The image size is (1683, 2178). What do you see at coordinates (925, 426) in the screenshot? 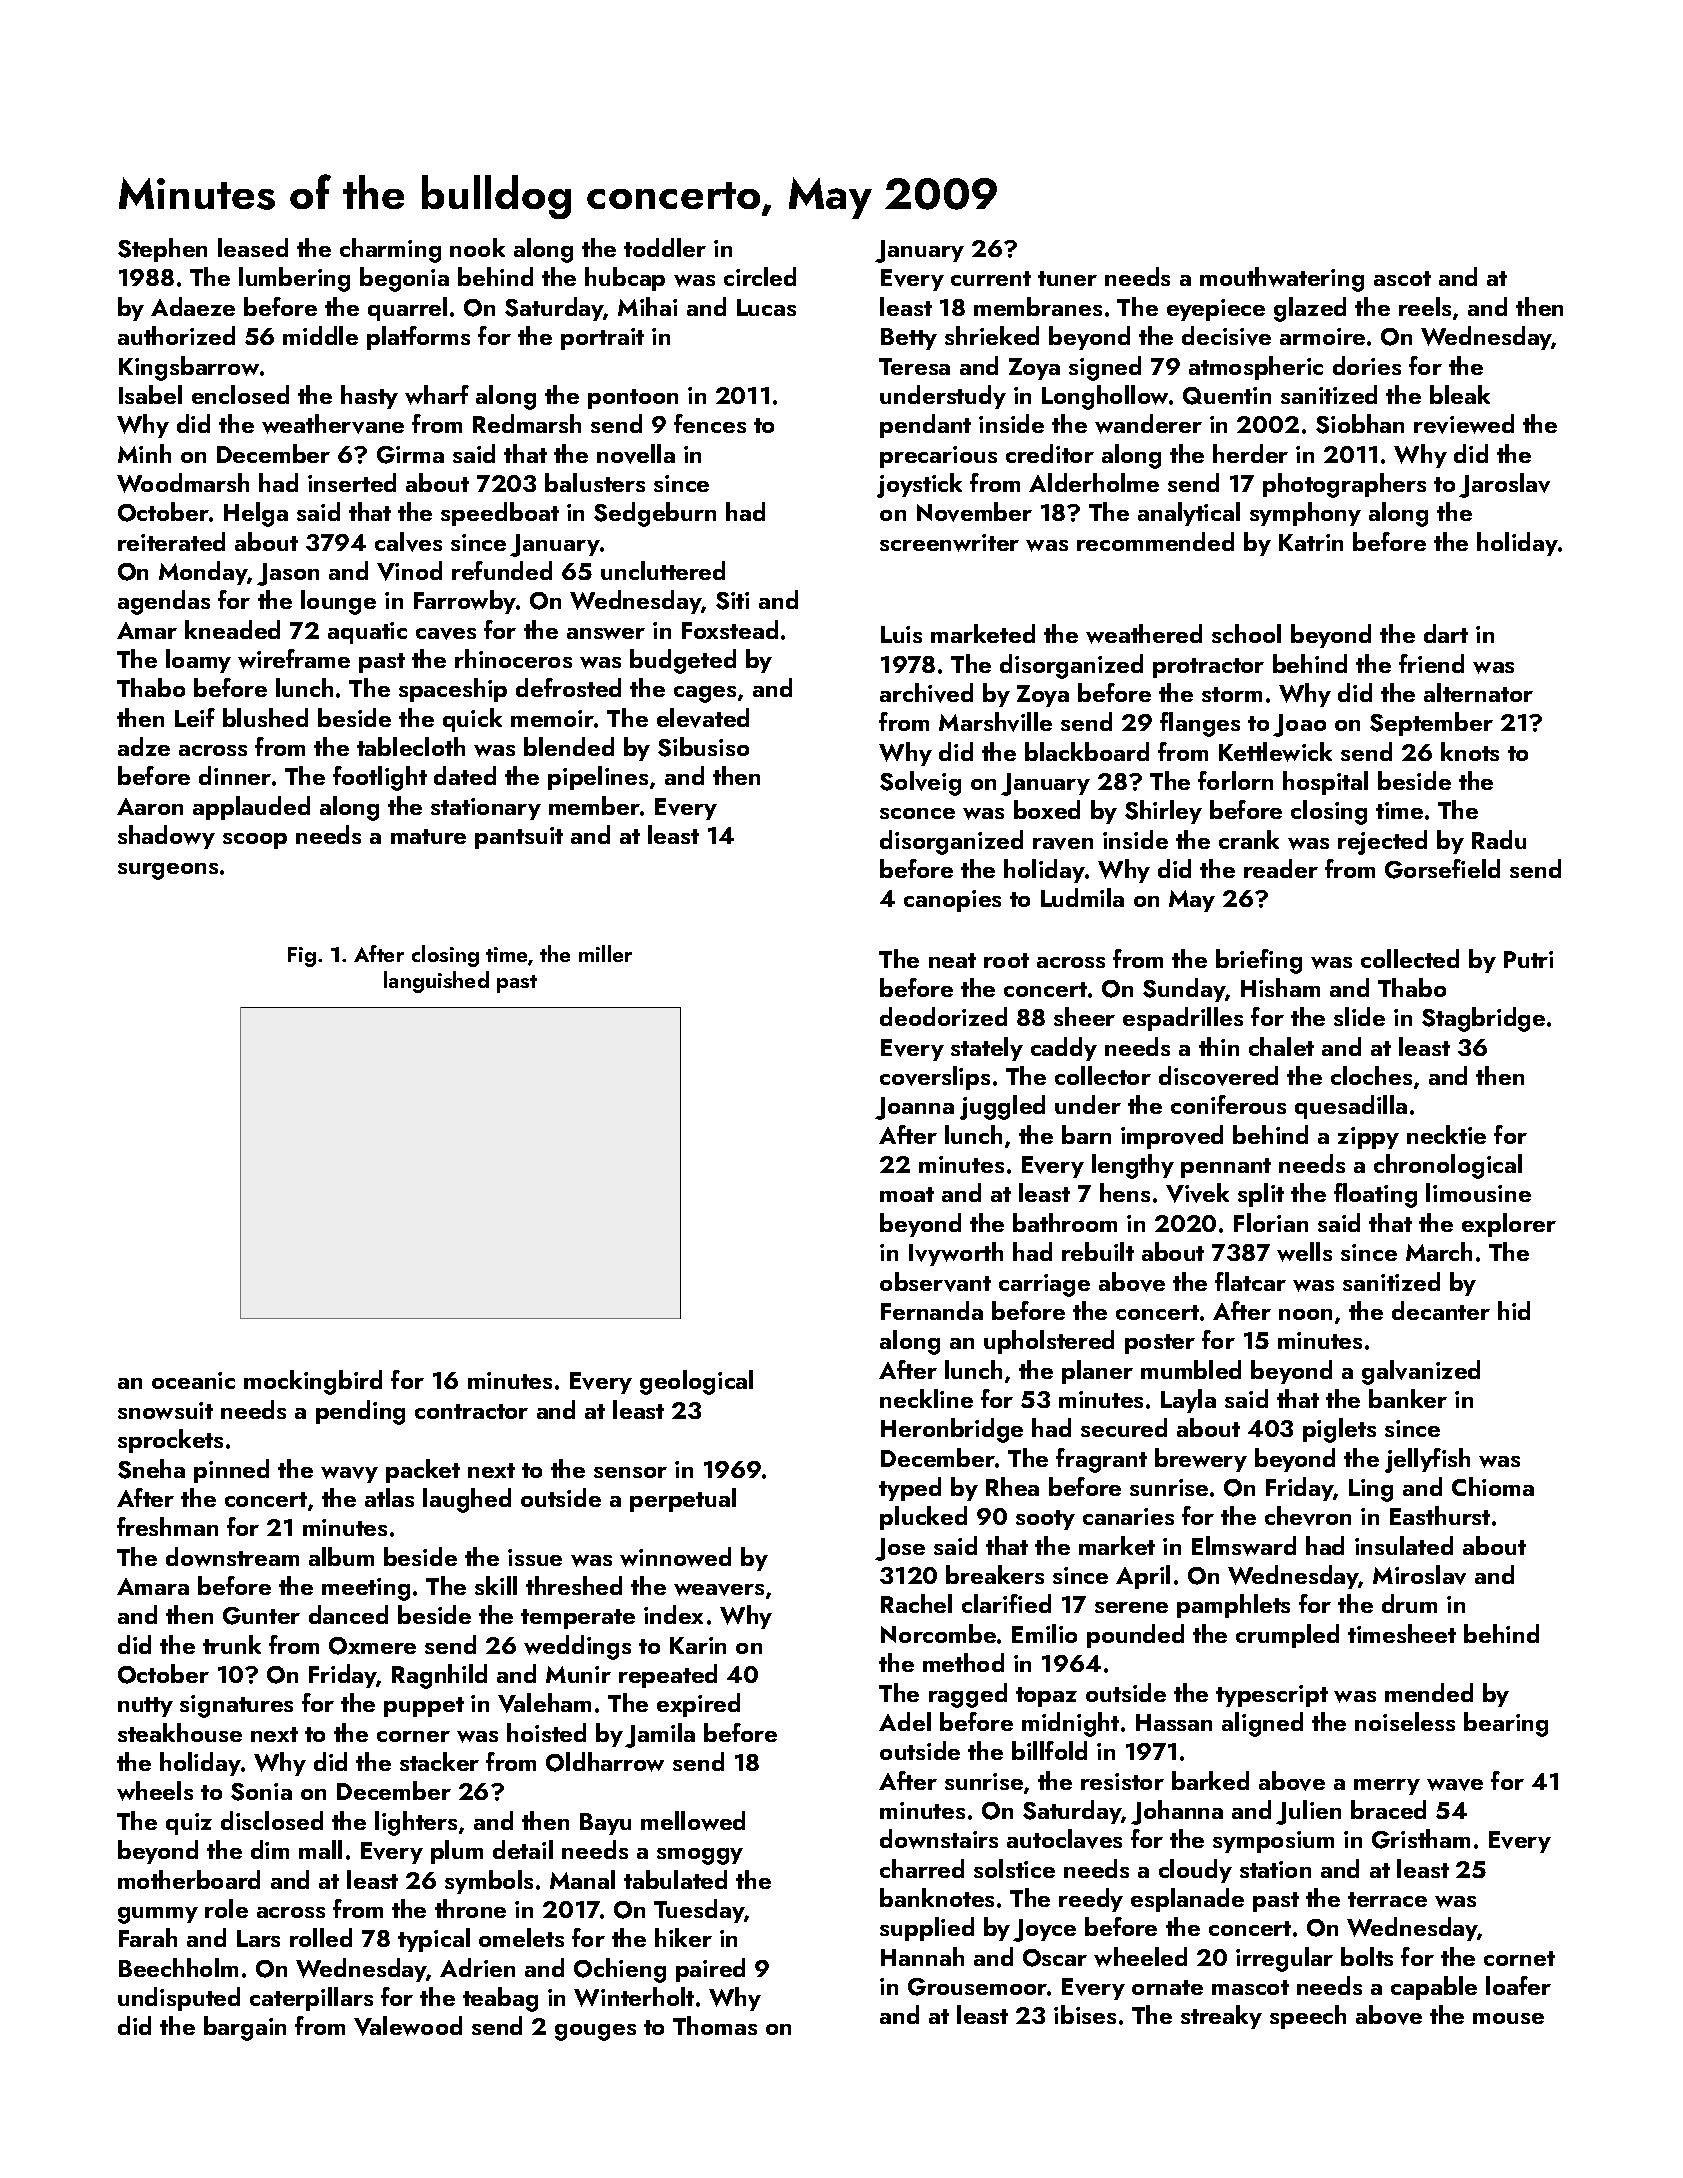
I see `pendant` at bounding box center [925, 426].
